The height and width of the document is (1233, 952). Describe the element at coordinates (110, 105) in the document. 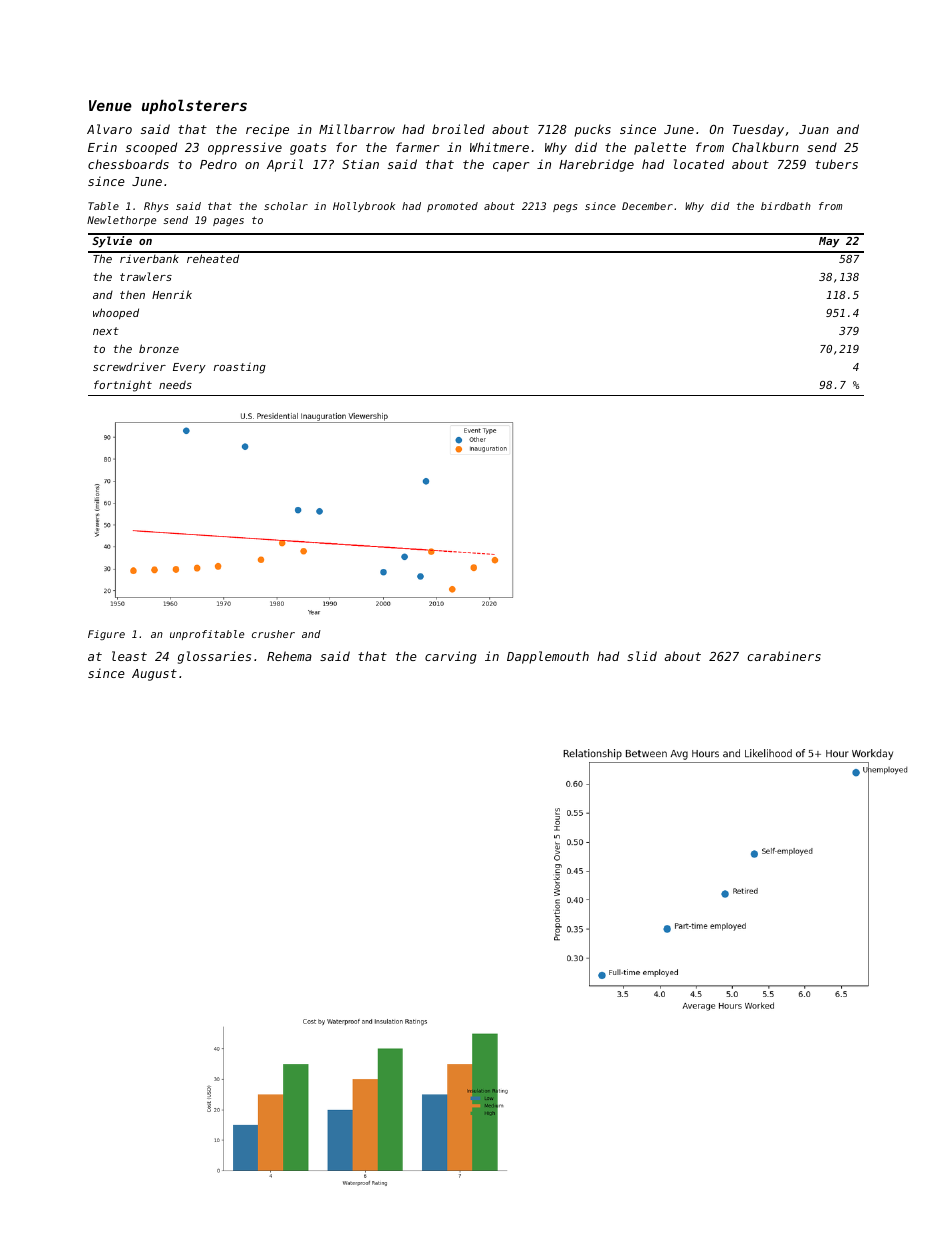

I see `Venue` at that location.
